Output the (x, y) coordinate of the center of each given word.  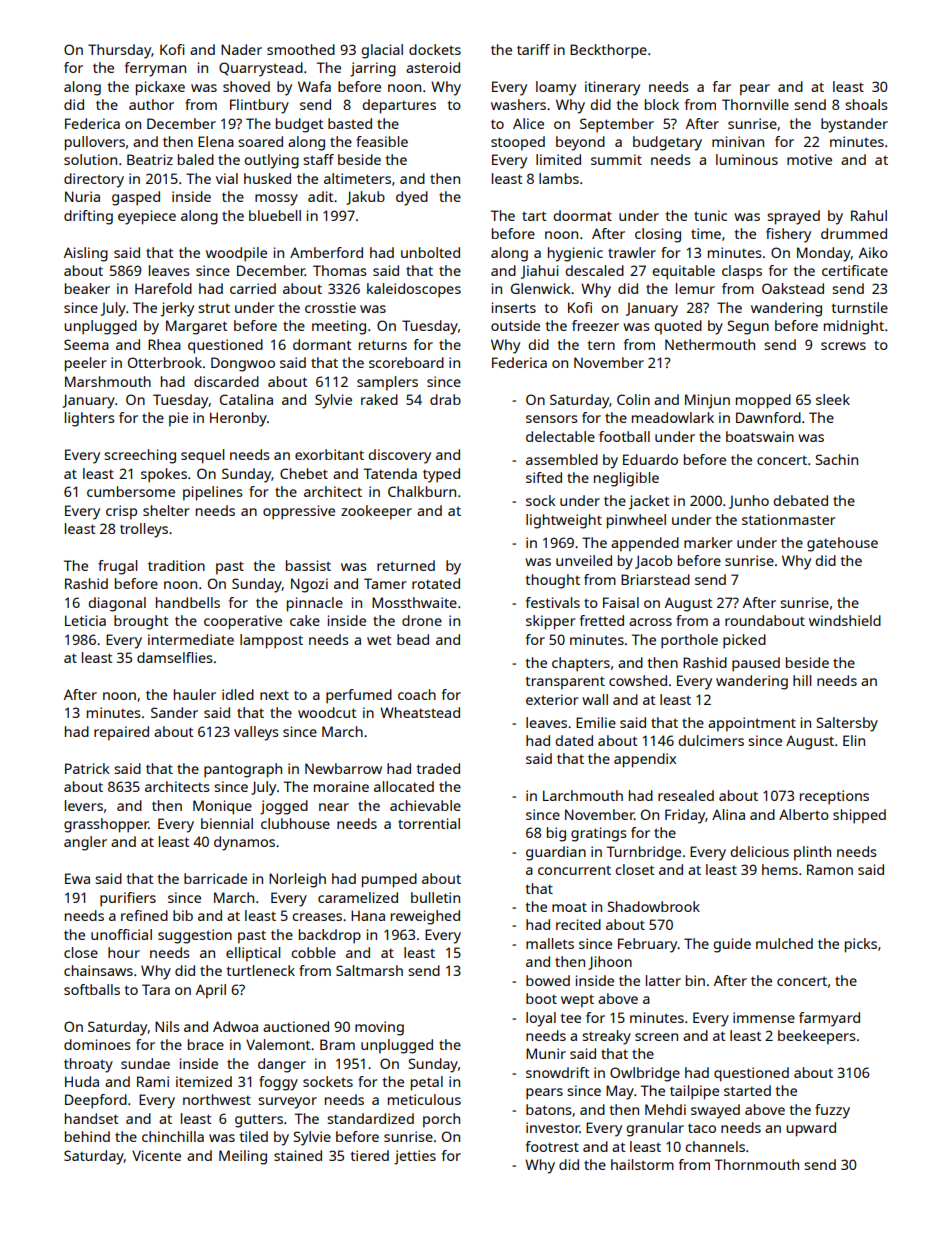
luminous (747, 159)
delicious (759, 851)
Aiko (873, 252)
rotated (436, 583)
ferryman (155, 69)
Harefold (163, 288)
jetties (415, 1157)
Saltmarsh (369, 970)
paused (756, 664)
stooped (518, 143)
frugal (117, 567)
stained (298, 1155)
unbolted (430, 252)
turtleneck (261, 970)
